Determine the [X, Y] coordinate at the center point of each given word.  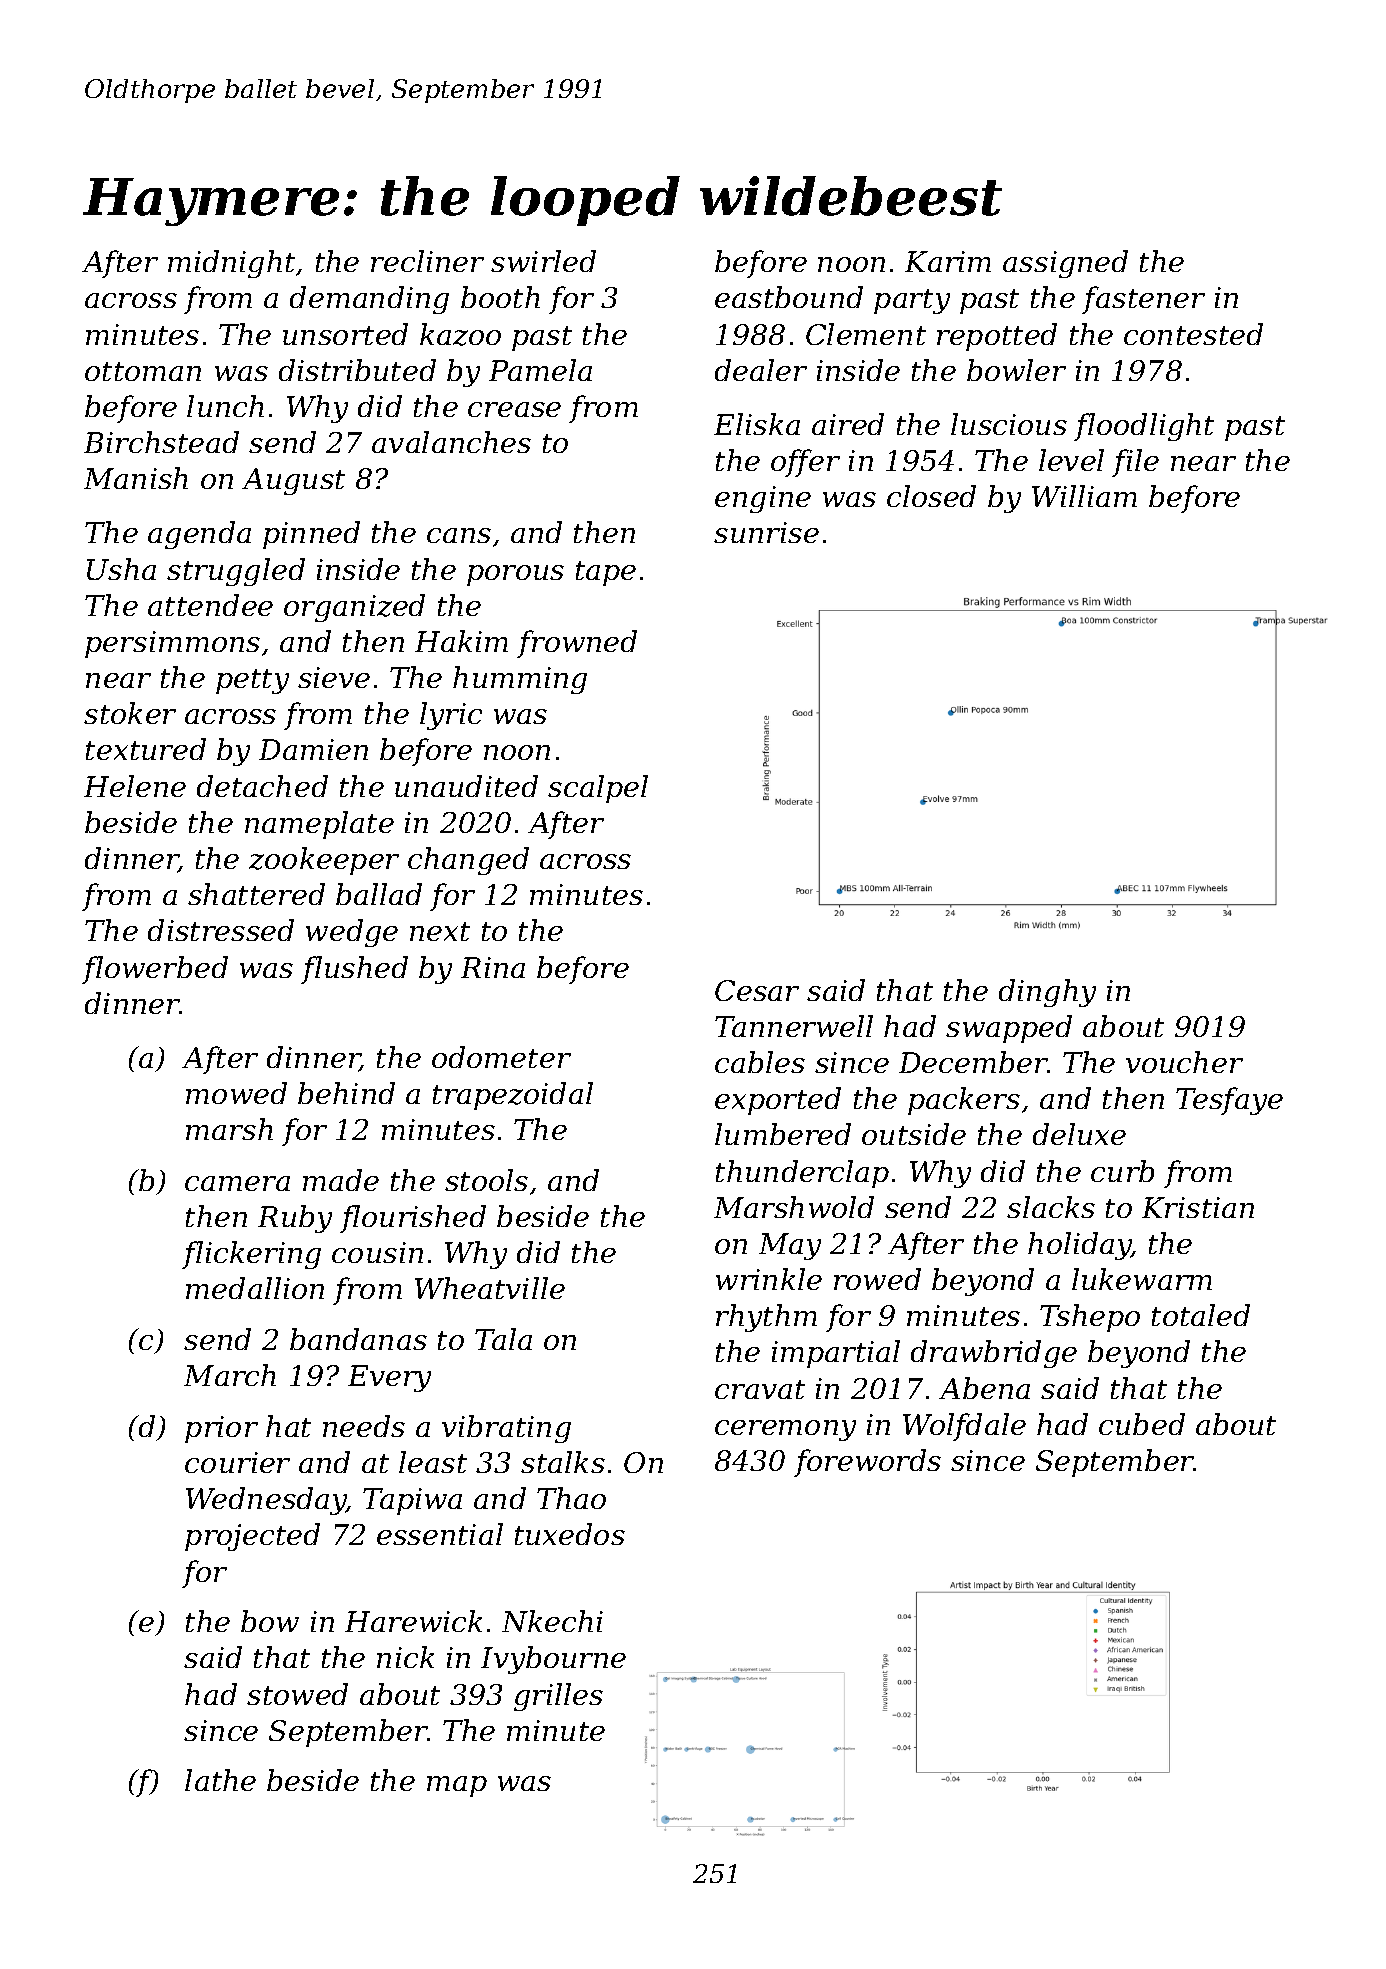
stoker [130, 713]
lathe [220, 1780]
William [1084, 496]
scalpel [598, 789]
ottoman [143, 371]
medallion [255, 1288]
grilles [558, 1697]
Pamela [540, 370]
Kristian [1198, 1207]
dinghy [1047, 993]
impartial [836, 1354]
